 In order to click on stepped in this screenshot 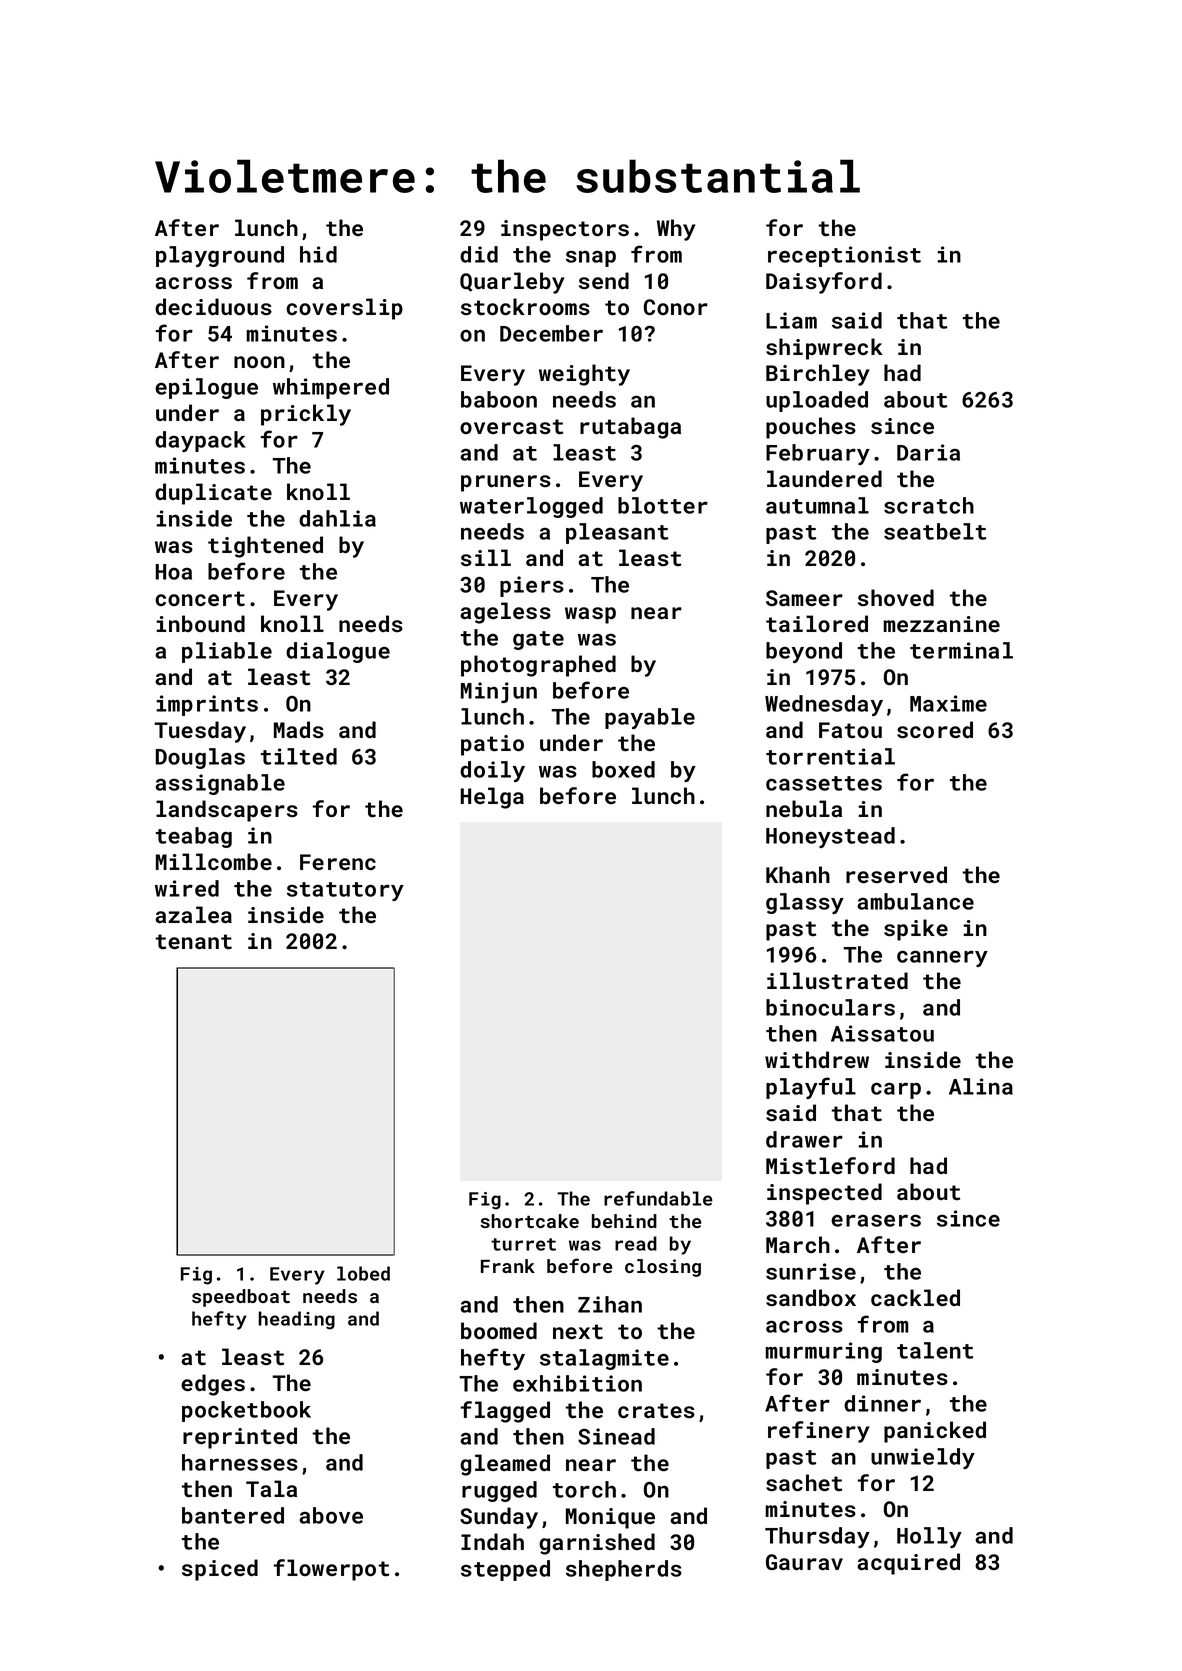, I will do `click(505, 1570)`.
